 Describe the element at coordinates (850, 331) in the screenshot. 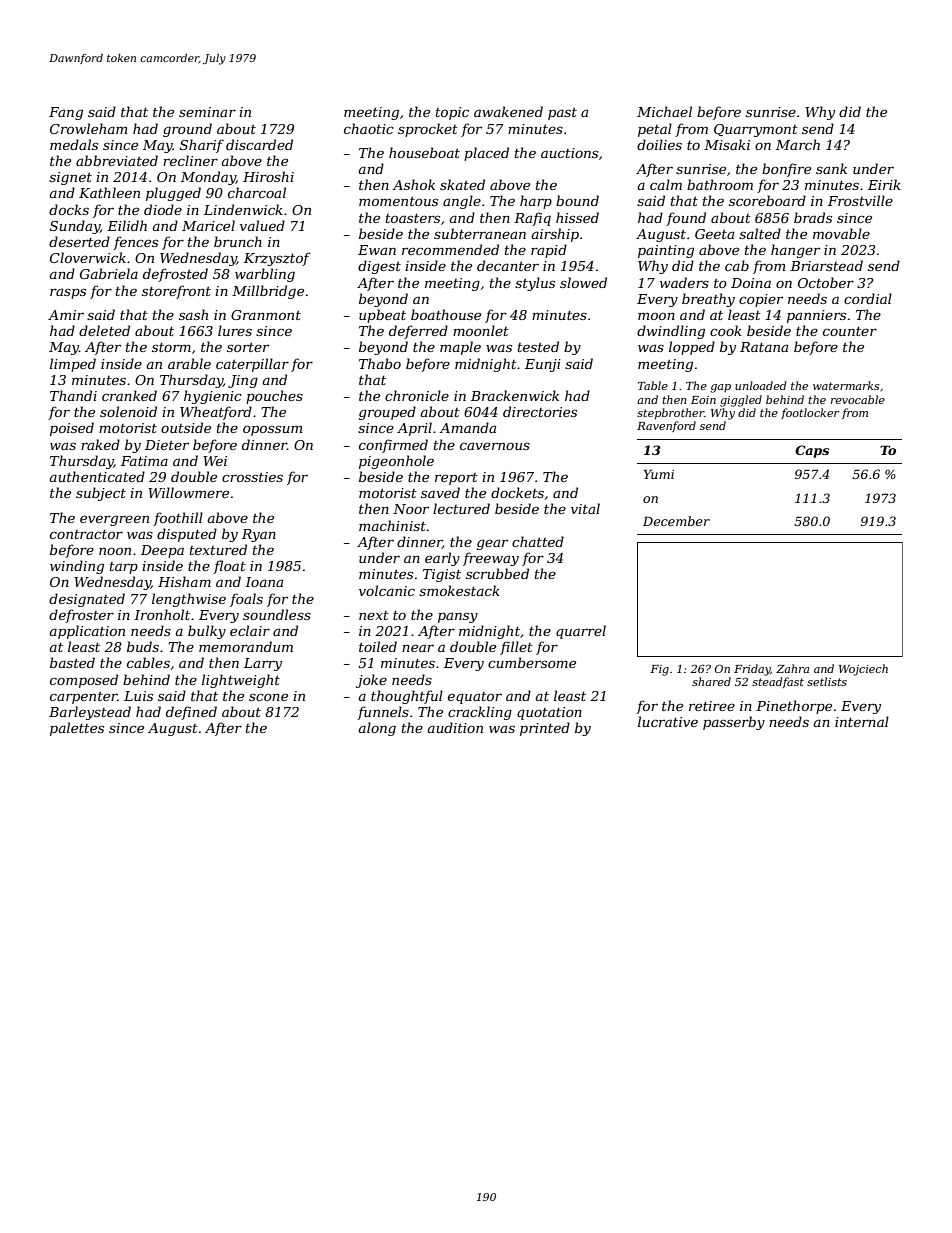

I see `counter` at that location.
